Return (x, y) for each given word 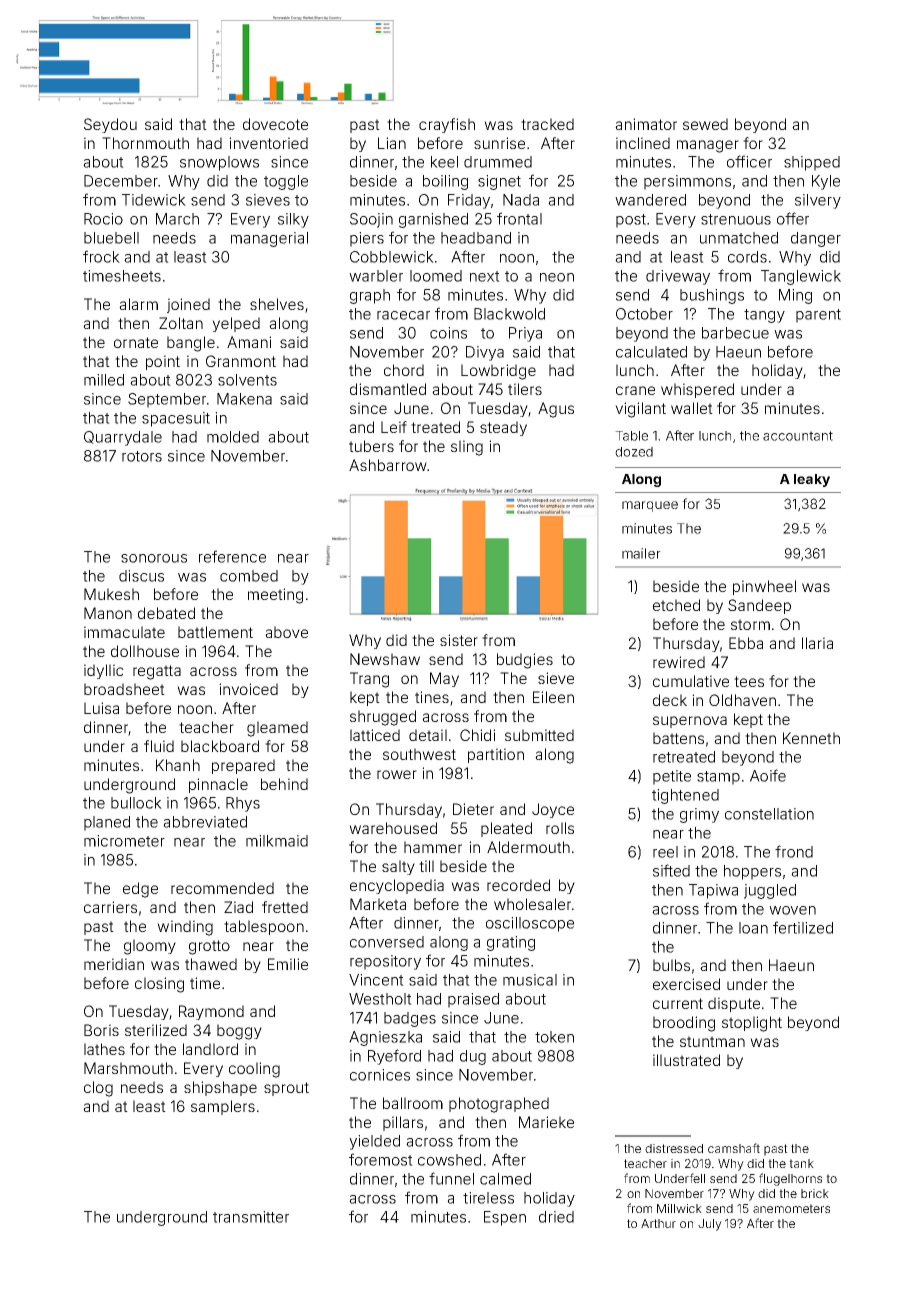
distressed (674, 1148)
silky (293, 220)
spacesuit (176, 419)
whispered (697, 390)
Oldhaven (742, 700)
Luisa (101, 708)
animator (646, 124)
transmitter (251, 1217)
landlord (210, 1049)
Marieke (546, 1122)
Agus (556, 410)
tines (432, 697)
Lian (392, 143)
